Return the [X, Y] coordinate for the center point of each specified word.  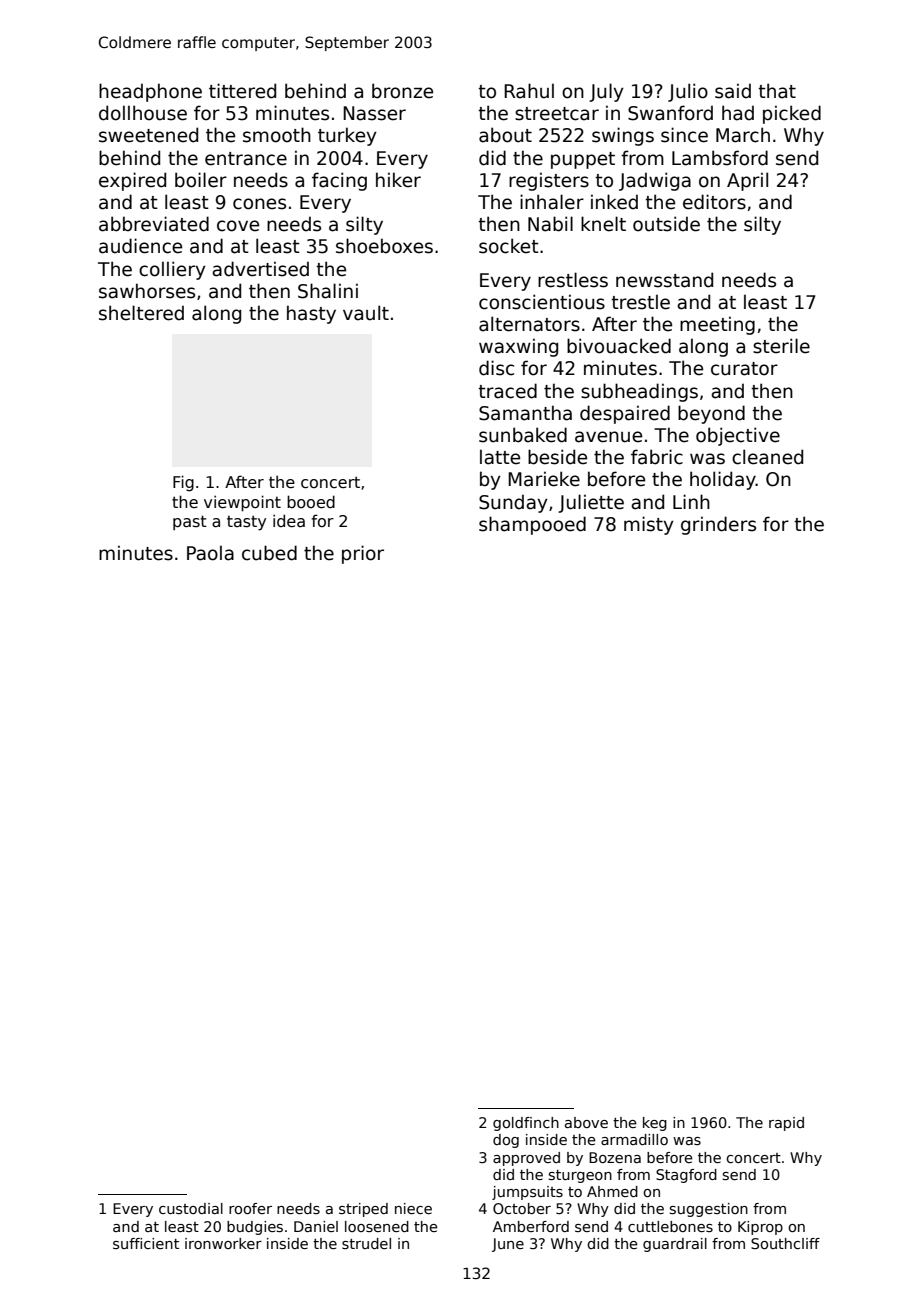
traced [507, 391]
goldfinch [526, 1124]
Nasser [374, 113]
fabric [657, 457]
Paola [210, 553]
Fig [183, 483]
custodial [191, 1208]
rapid [786, 1124]
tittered [242, 91]
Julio [688, 92]
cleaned [767, 457]
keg [655, 1124]
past [190, 522]
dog [506, 1141]
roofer [250, 1208]
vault [366, 313]
